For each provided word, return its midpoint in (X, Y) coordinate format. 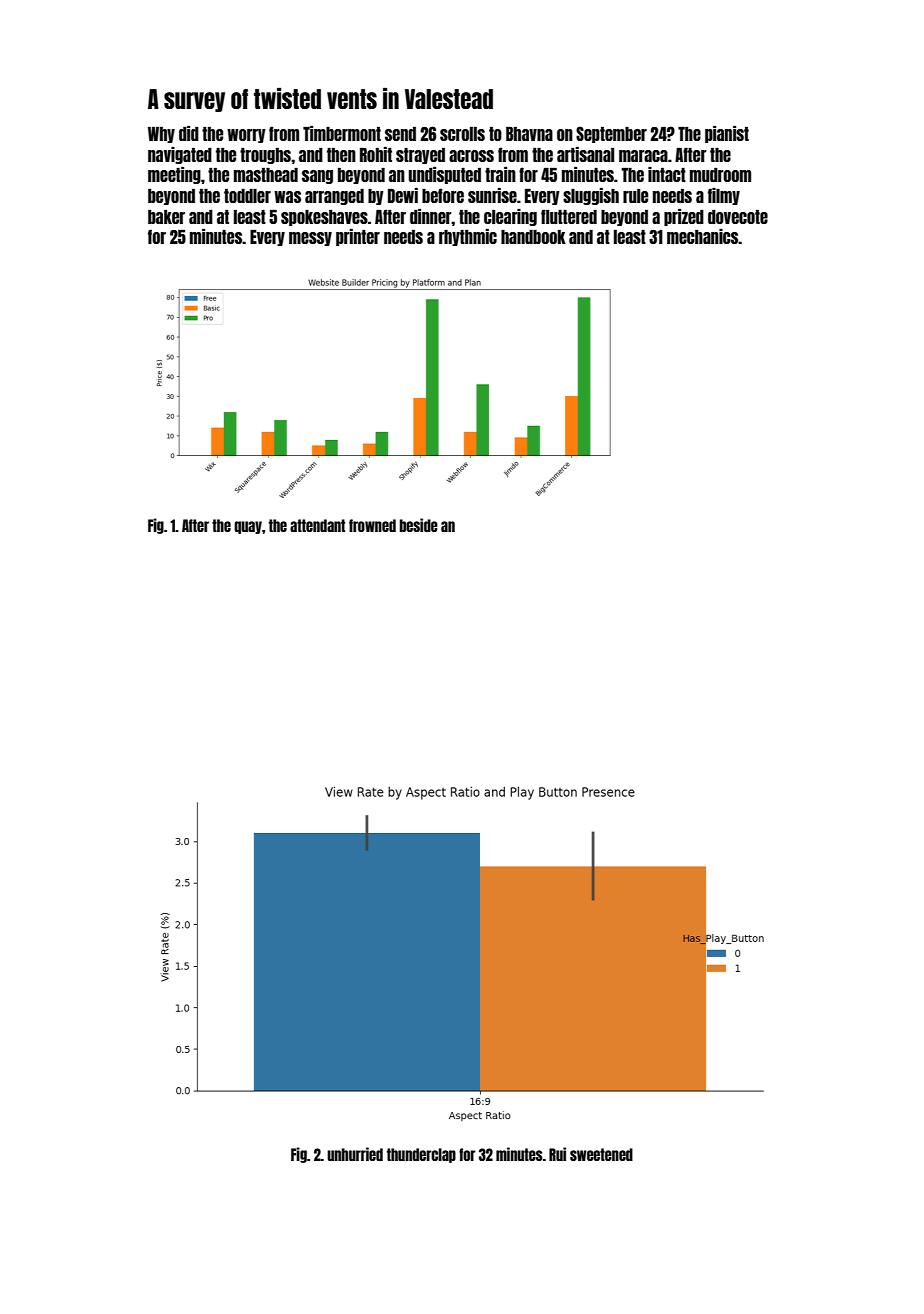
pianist (727, 134)
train (500, 174)
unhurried (355, 1154)
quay (248, 527)
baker (166, 217)
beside (419, 525)
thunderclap (421, 1155)
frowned (372, 525)
